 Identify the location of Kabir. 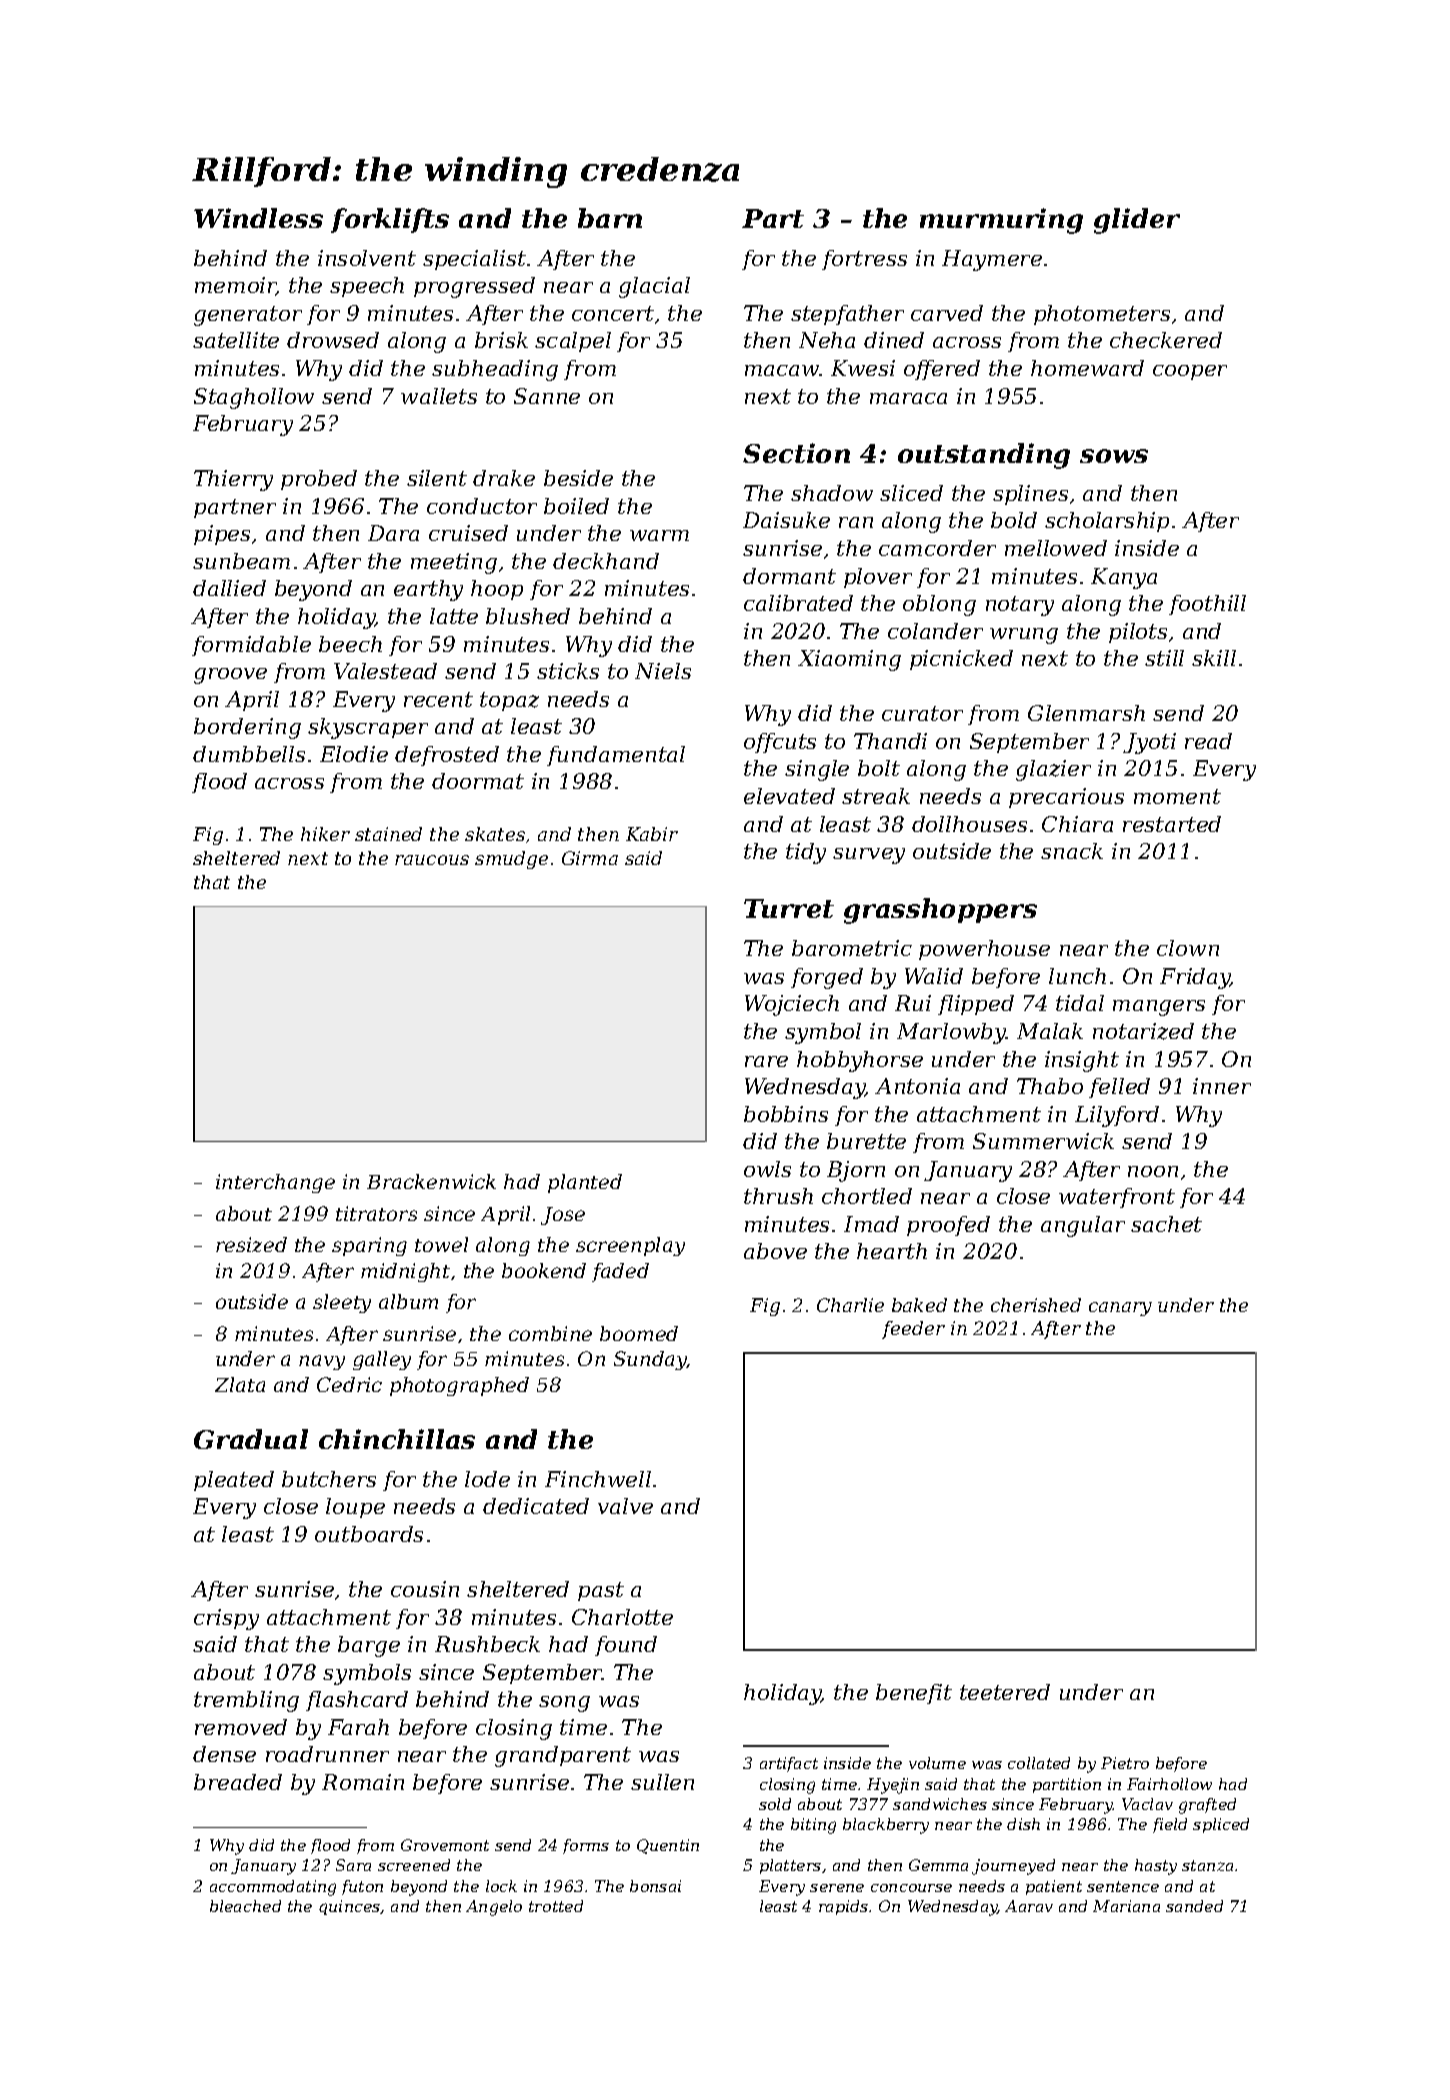
(652, 834).
